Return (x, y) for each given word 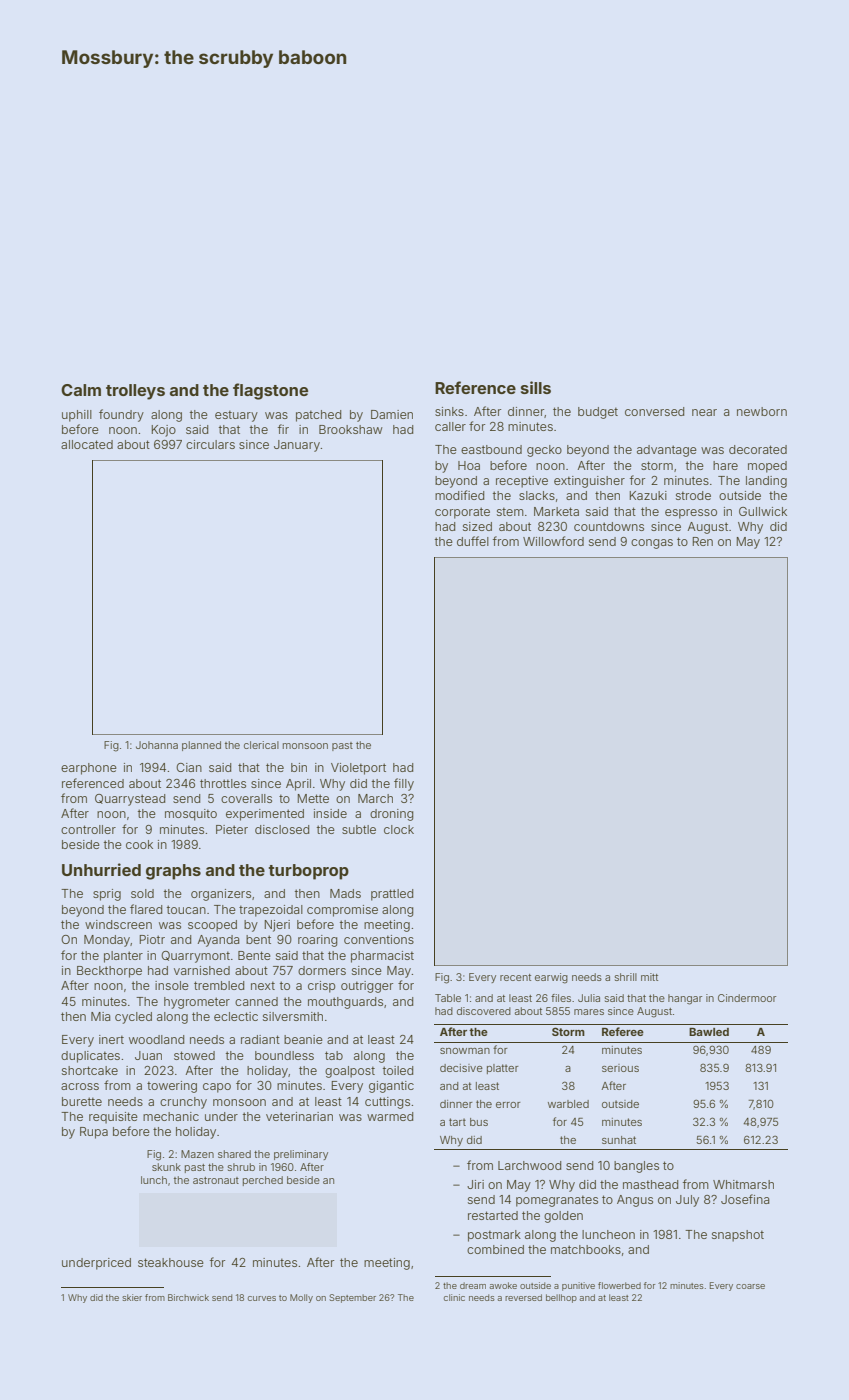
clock (399, 829)
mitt (649, 977)
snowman (465, 1051)
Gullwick (763, 511)
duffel (473, 541)
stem (510, 511)
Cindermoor (747, 998)
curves (262, 1298)
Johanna (157, 745)
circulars (210, 444)
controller (88, 829)
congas (652, 544)
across (80, 1086)
